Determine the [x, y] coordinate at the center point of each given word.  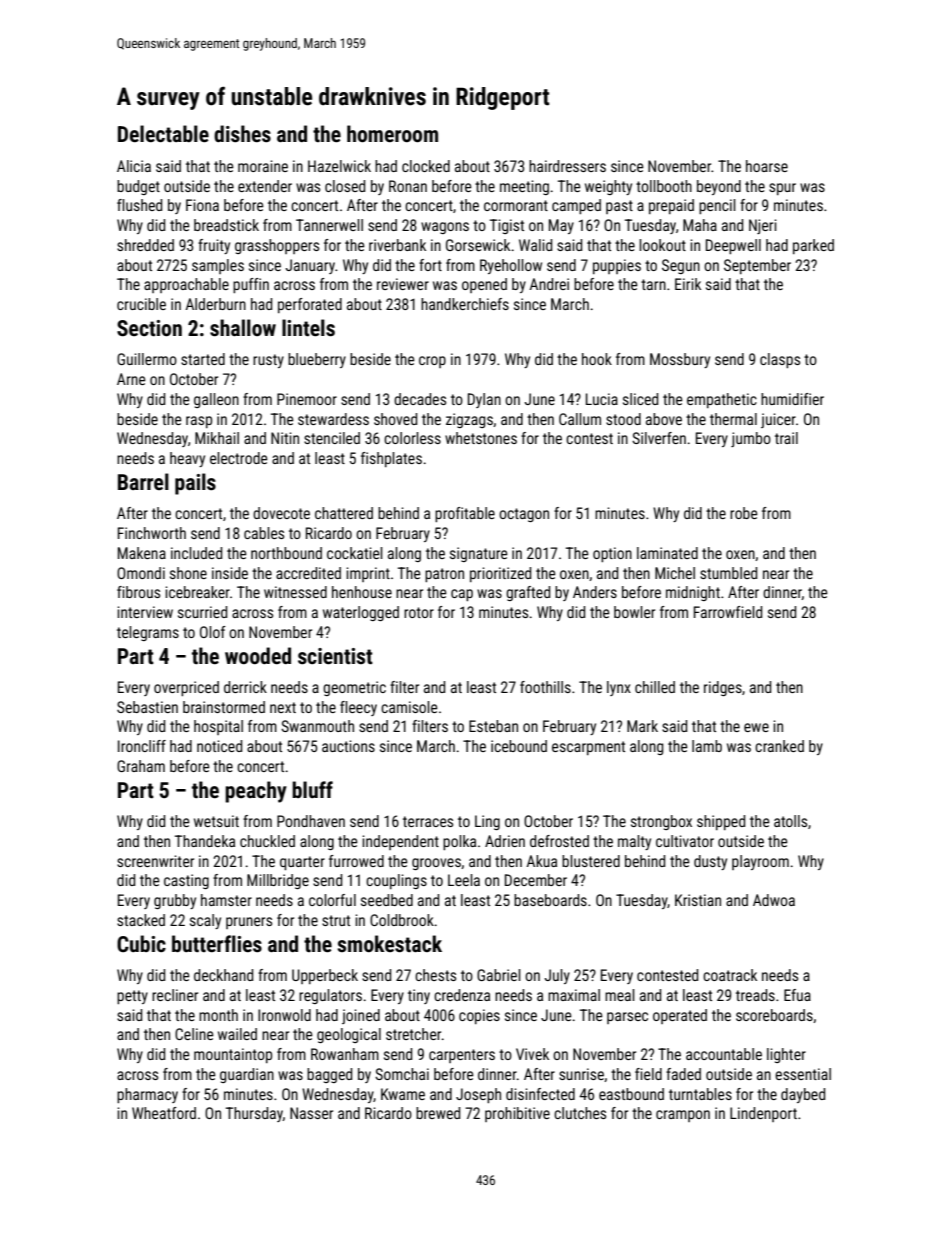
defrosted [559, 841]
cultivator [685, 841]
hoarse [767, 166]
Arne [131, 379]
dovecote [281, 513]
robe [744, 513]
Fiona [202, 205]
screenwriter [155, 861]
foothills [545, 687]
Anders [595, 592]
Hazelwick [339, 166]
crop [432, 362]
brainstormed [224, 707]
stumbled [728, 573]
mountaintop [233, 1055]
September [757, 266]
